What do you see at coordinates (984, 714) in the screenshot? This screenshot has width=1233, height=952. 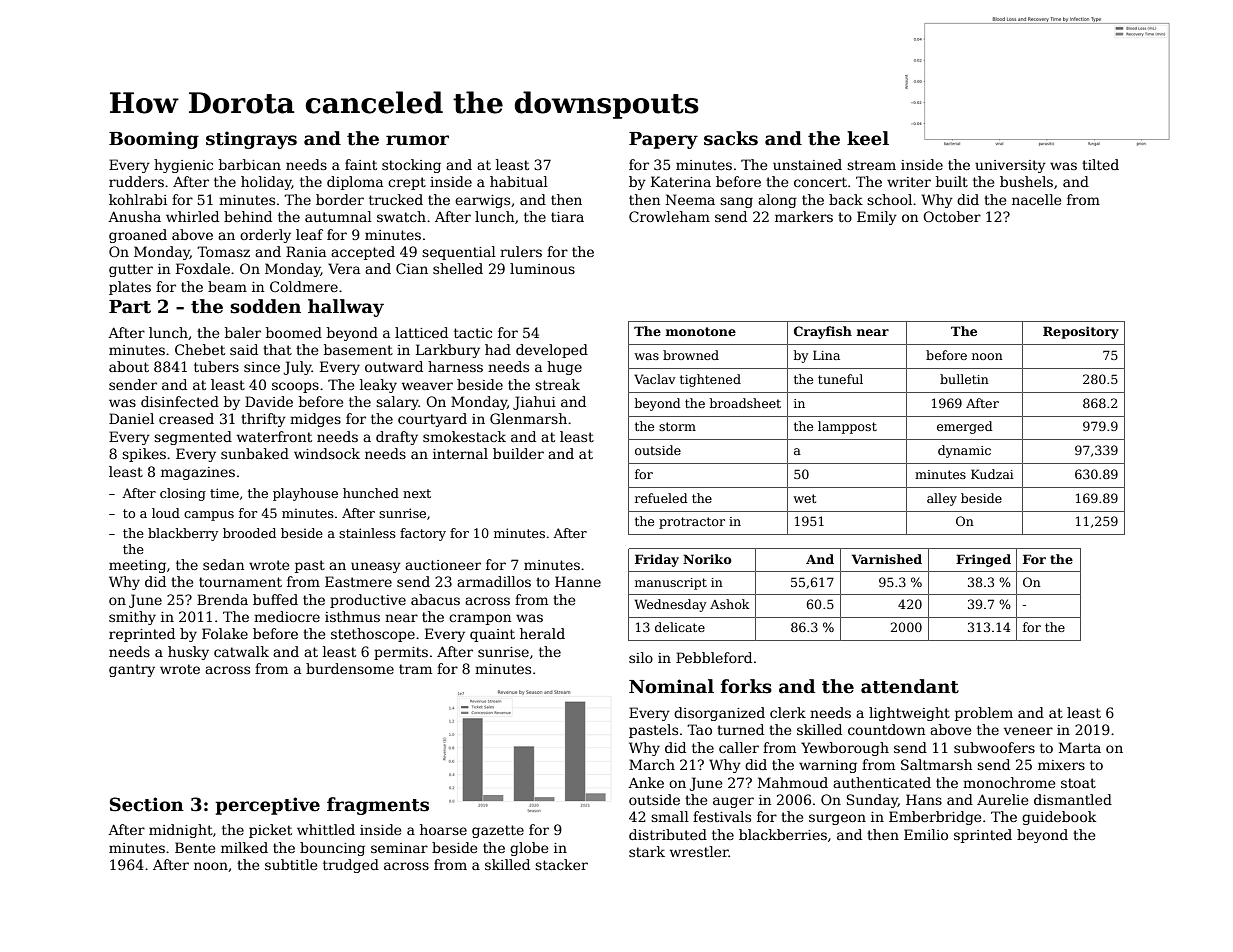 I see `problem` at bounding box center [984, 714].
